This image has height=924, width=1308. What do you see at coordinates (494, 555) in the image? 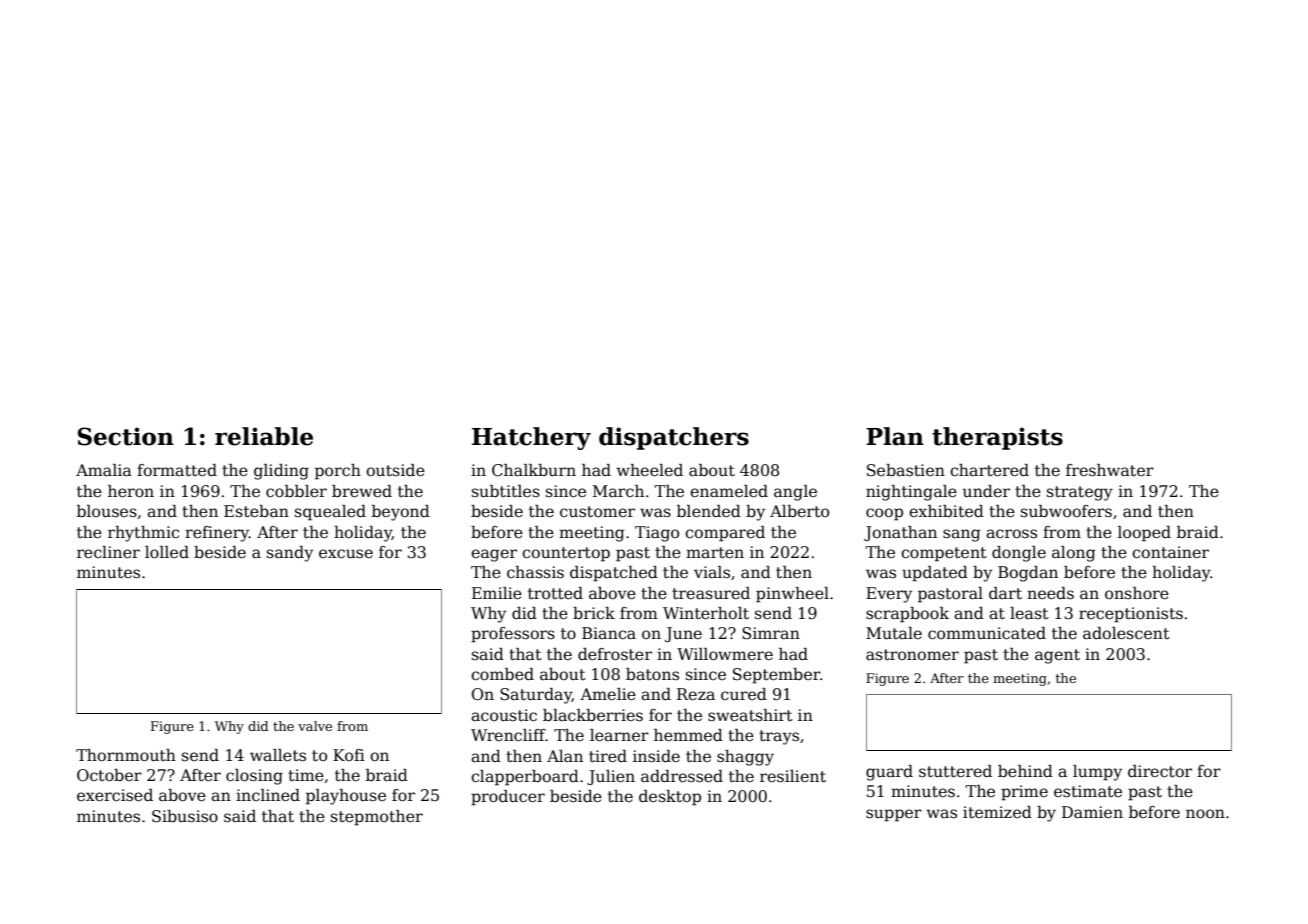
I see `eager` at bounding box center [494, 555].
